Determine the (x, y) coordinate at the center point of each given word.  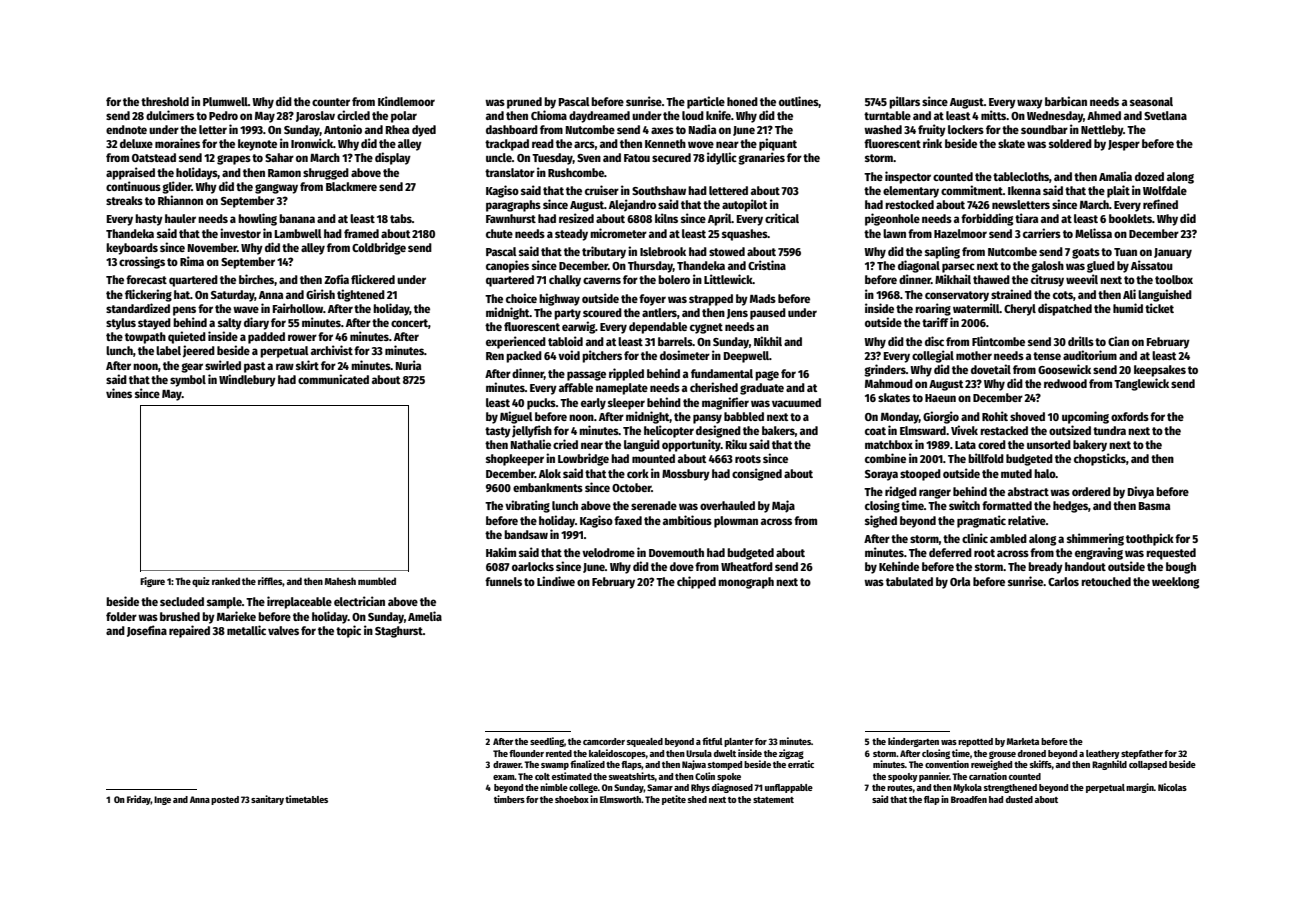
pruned (524, 103)
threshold (165, 101)
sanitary (267, 800)
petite (674, 800)
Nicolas (1172, 787)
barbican (1066, 101)
